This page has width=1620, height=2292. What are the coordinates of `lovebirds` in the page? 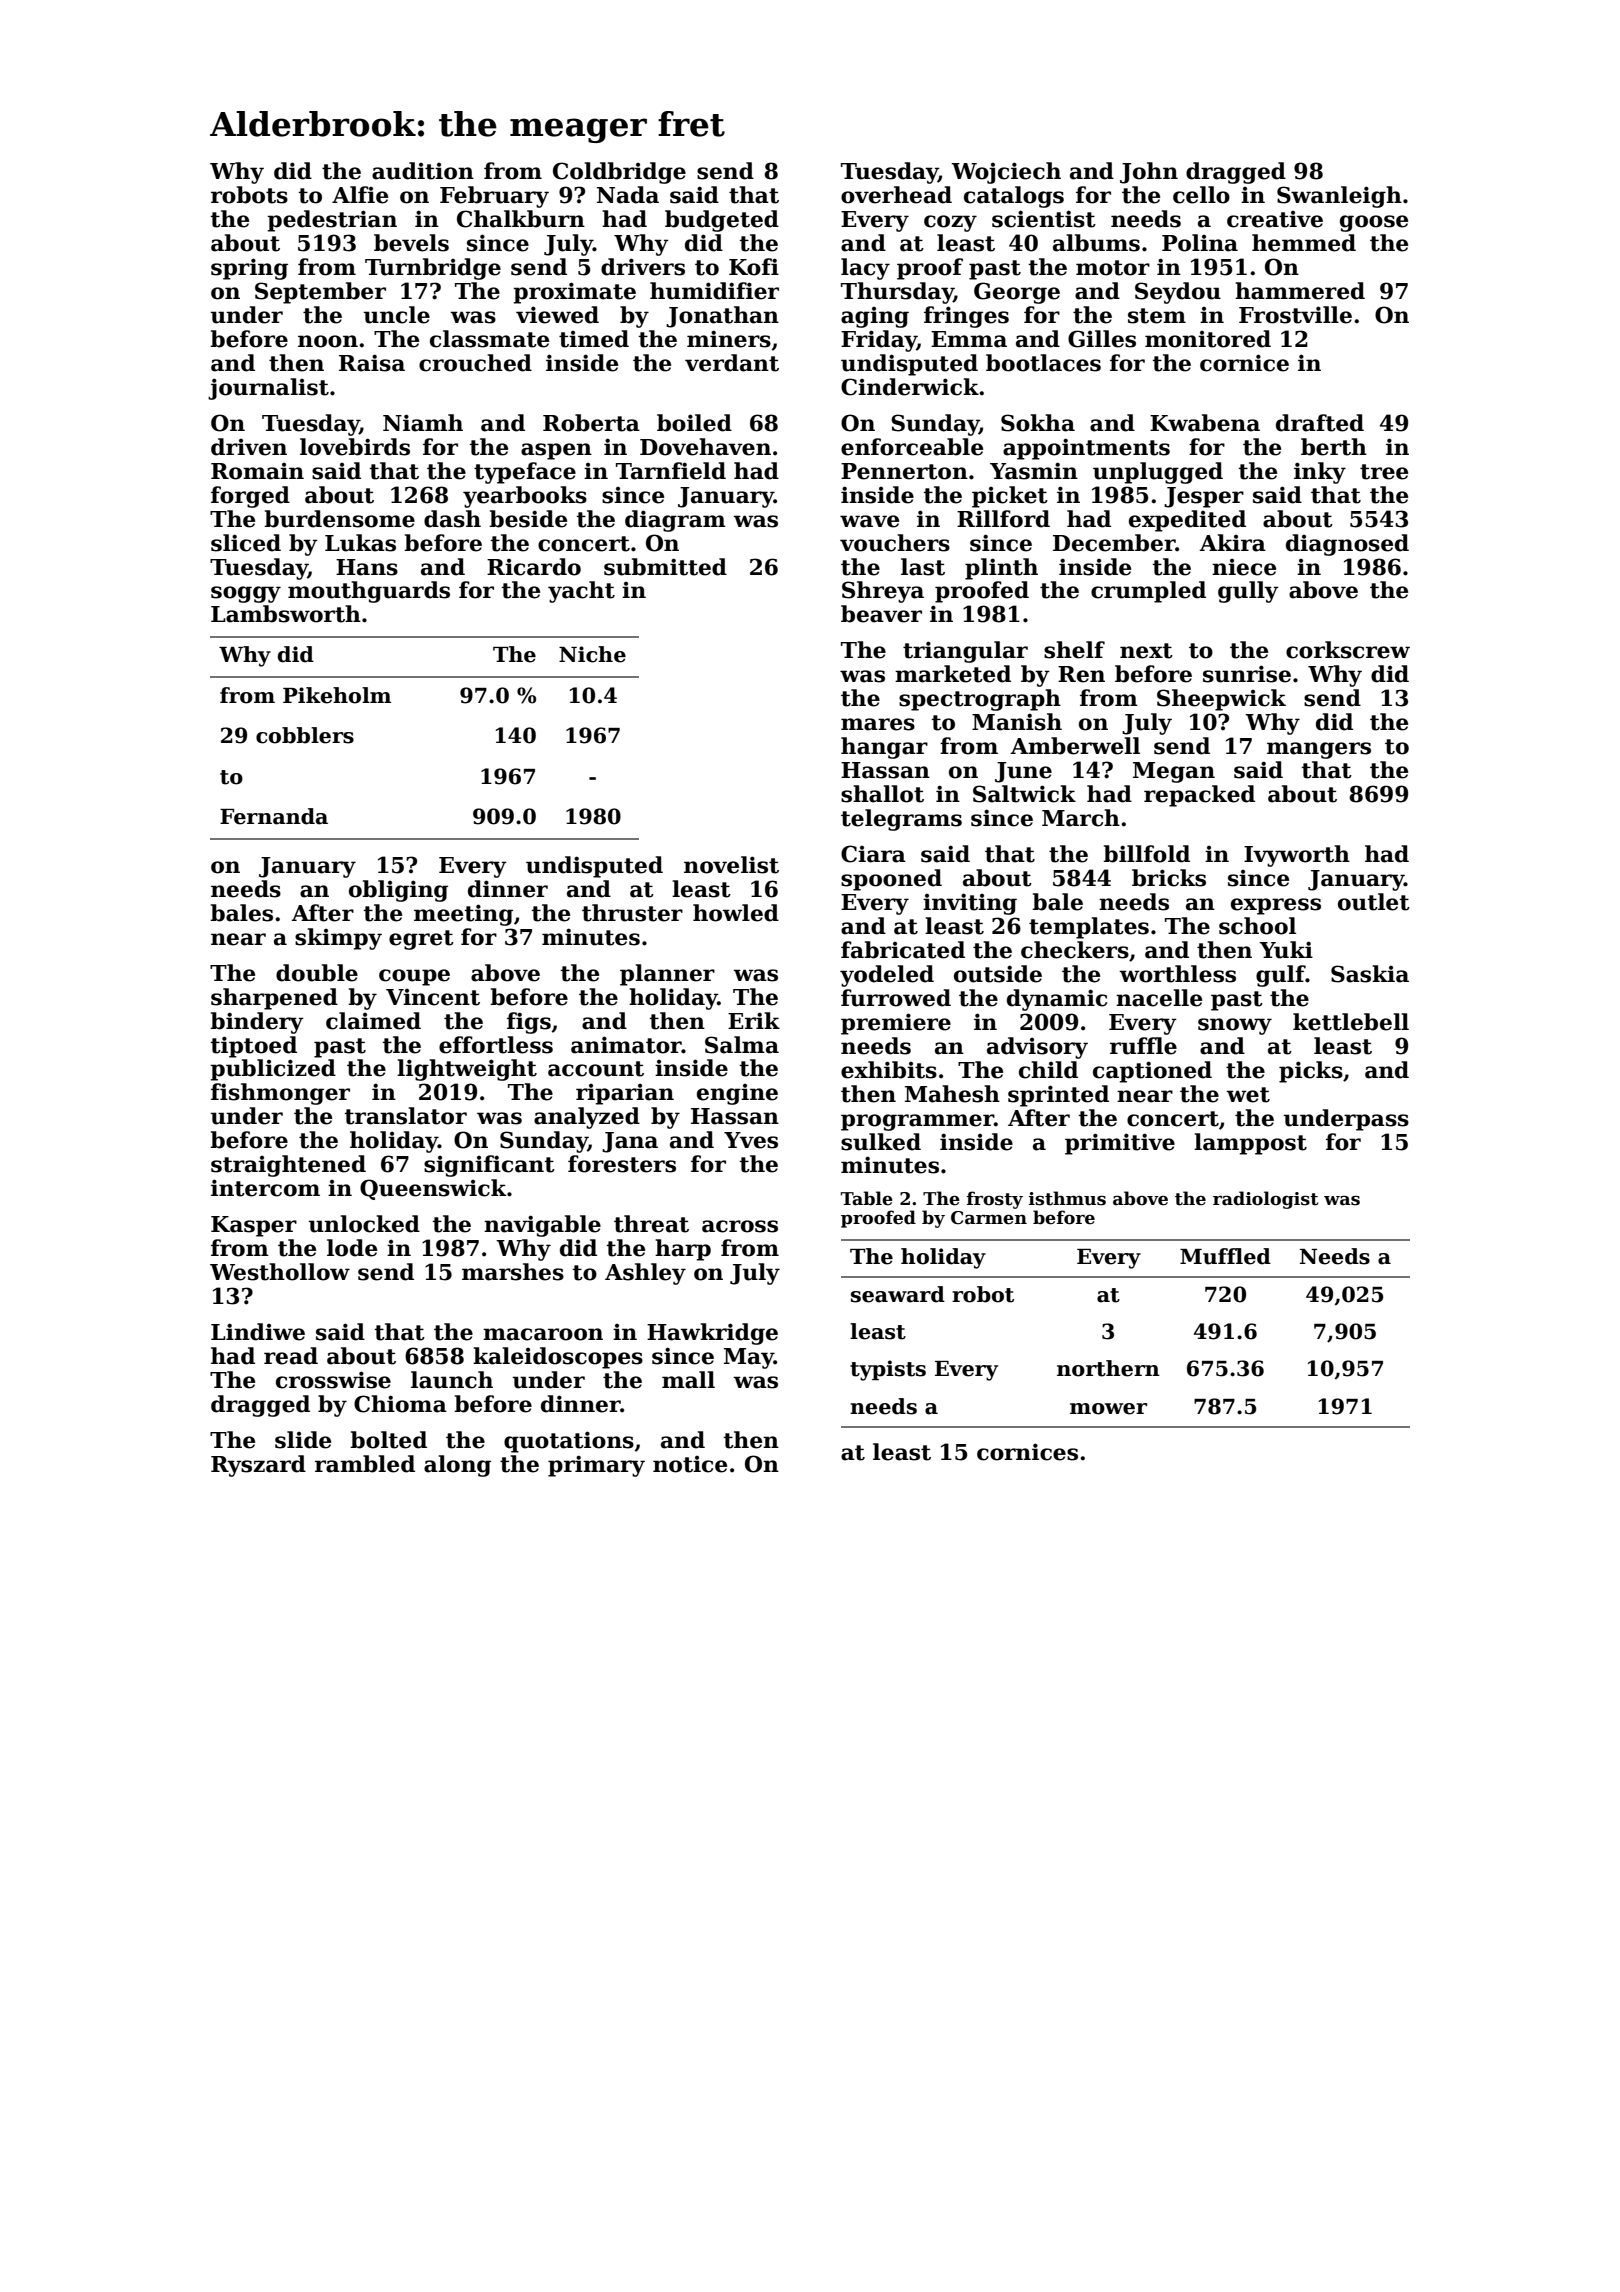 It's located at (355, 447).
